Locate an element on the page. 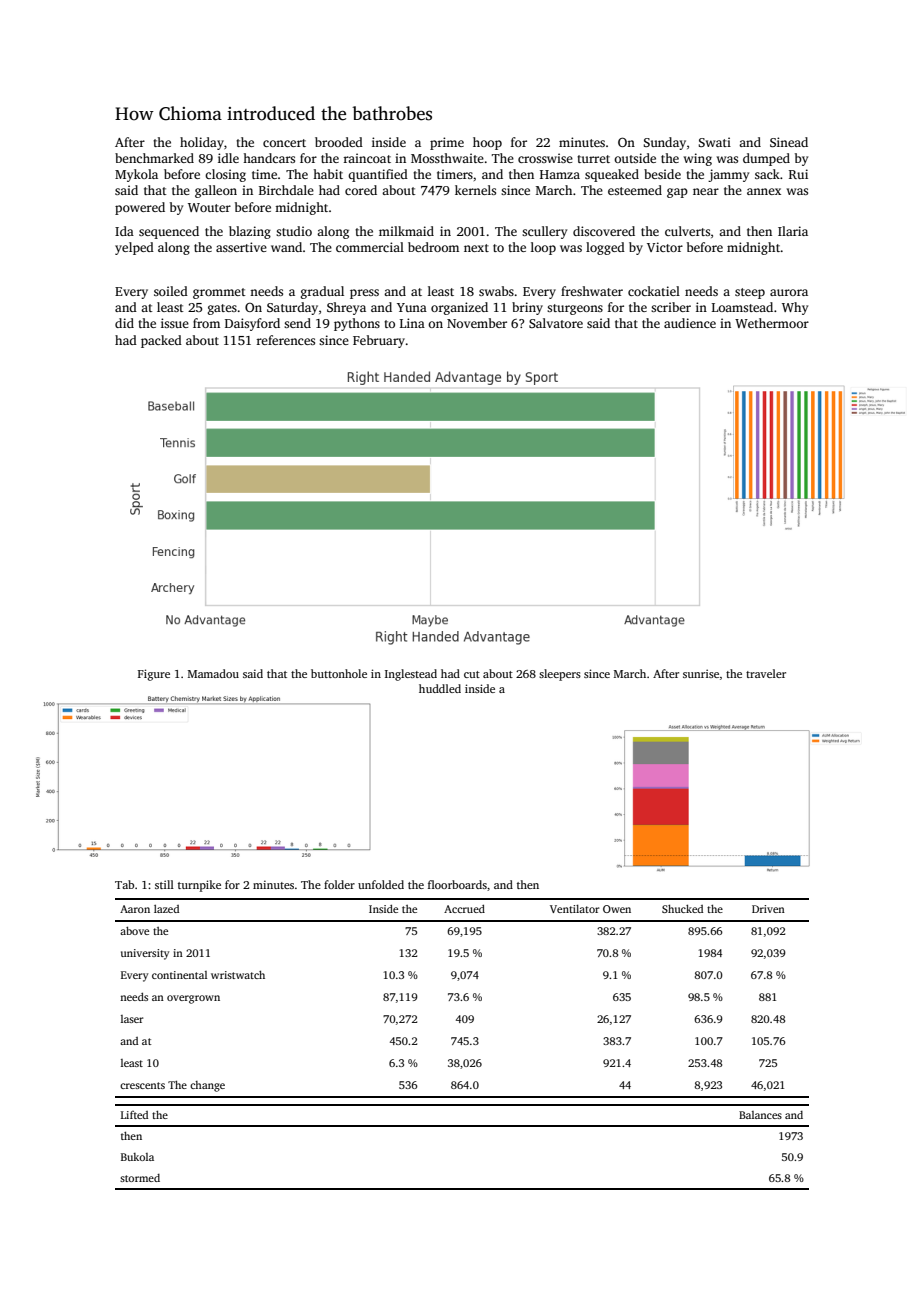 Image resolution: width=924 pixels, height=1308 pixels. Ilaria is located at coordinates (793, 231).
